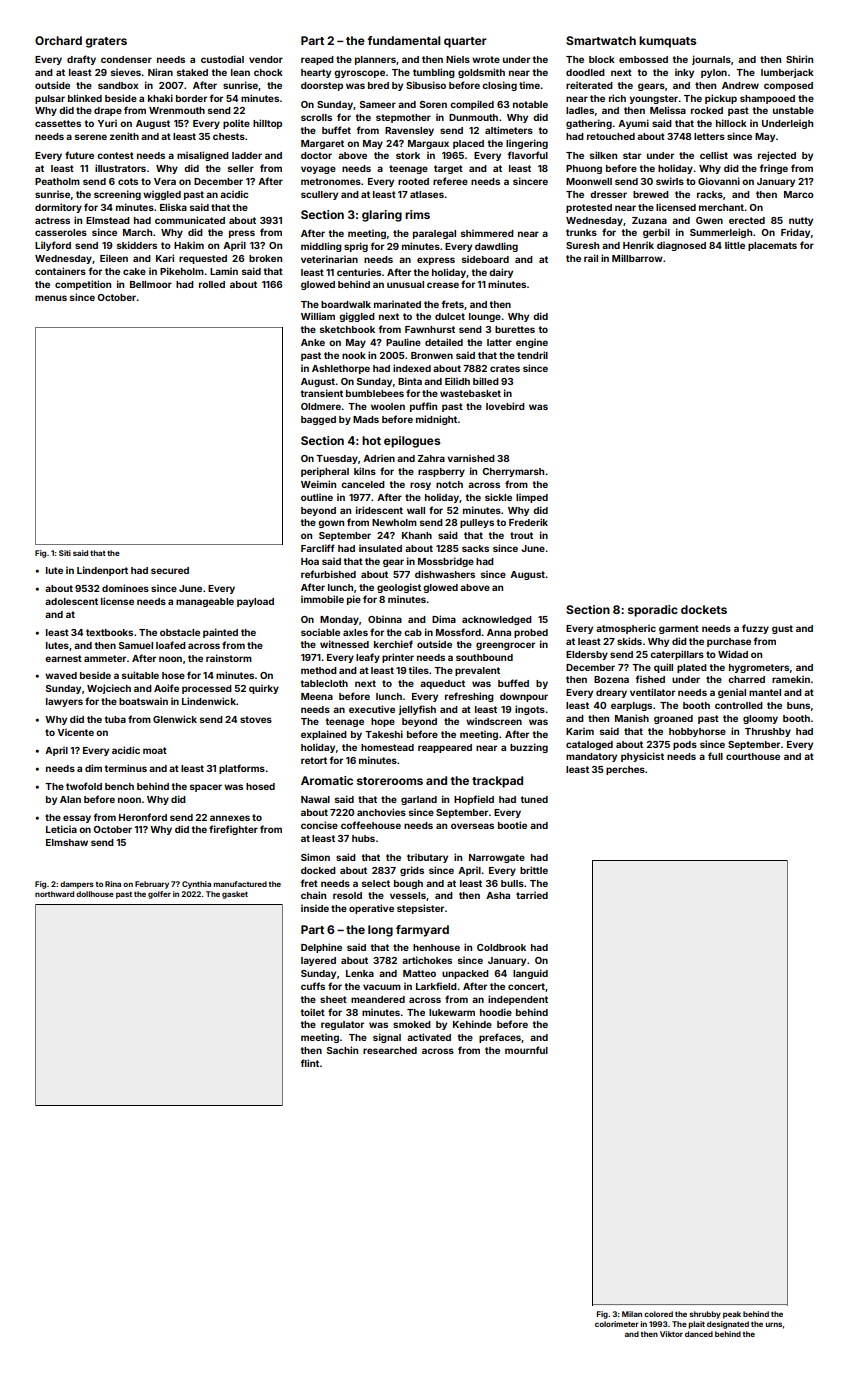 This page has width=849, height=1400. Describe the element at coordinates (436, 420) in the page. I see `midnight` at that location.
